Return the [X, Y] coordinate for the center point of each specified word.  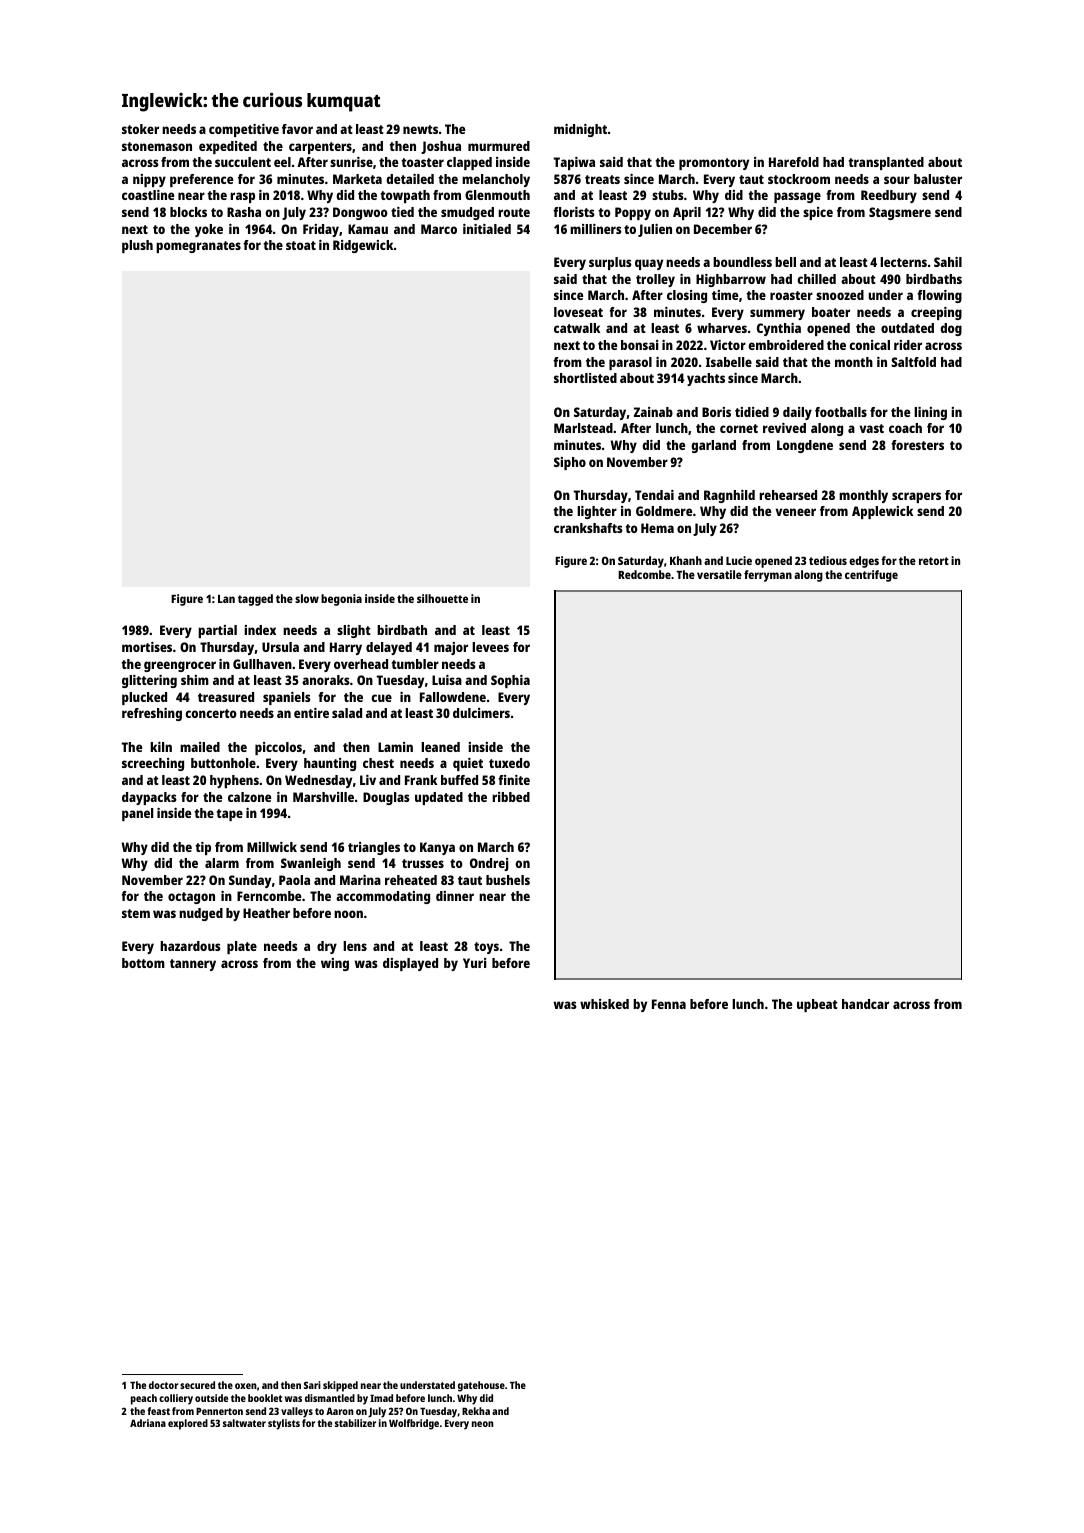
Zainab [653, 412]
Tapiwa [574, 163]
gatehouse [481, 1386]
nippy [149, 180]
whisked [604, 1004]
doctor [163, 1385]
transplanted [886, 163]
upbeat [817, 1005]
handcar [865, 1004]
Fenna [669, 1004]
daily [797, 413]
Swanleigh [311, 864]
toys [486, 948]
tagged [255, 600]
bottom [143, 963]
